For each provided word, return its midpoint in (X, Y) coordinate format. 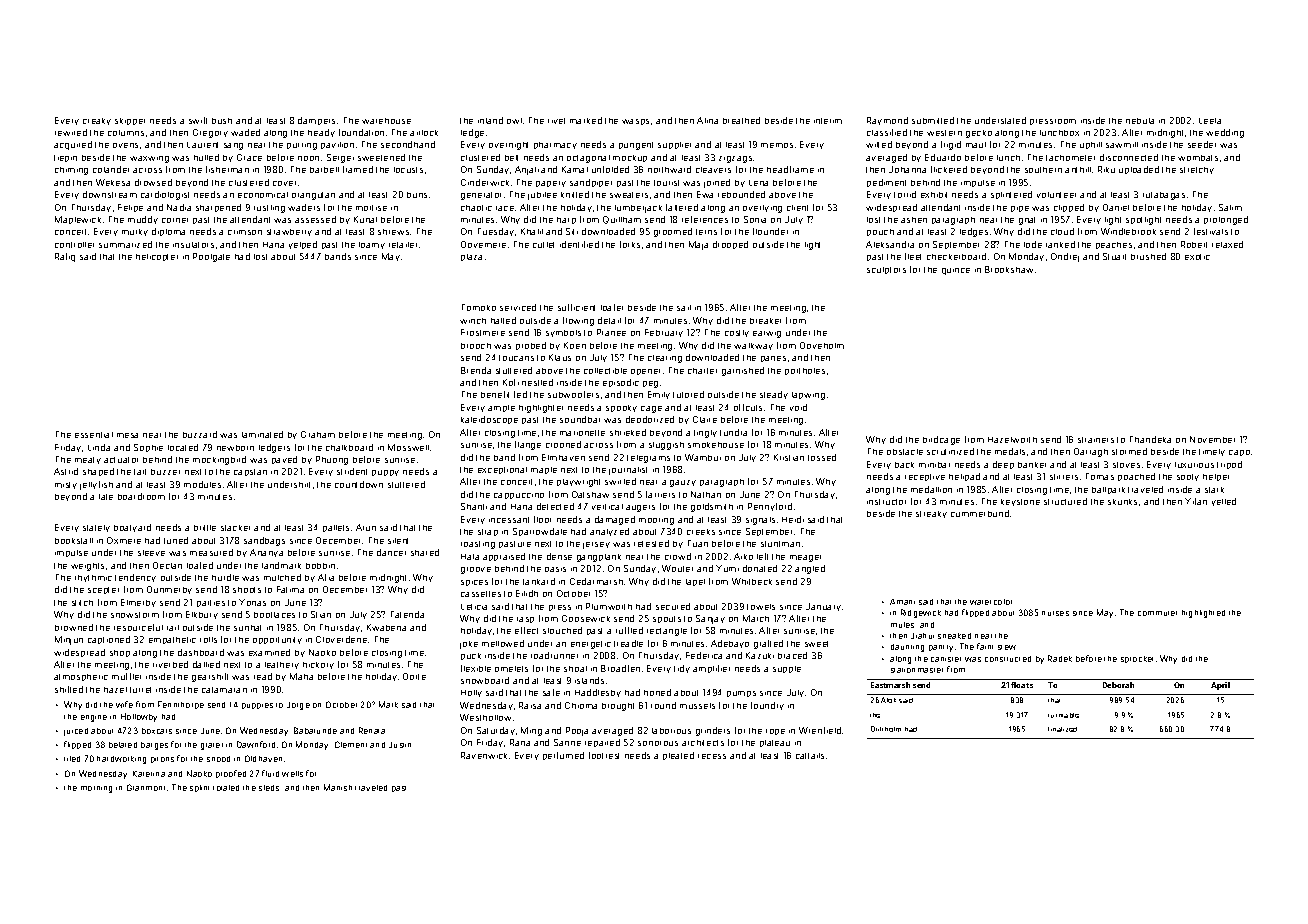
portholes (805, 371)
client (797, 208)
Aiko (743, 556)
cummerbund (980, 513)
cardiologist (165, 195)
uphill (1091, 145)
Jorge (298, 706)
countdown (359, 484)
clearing (665, 359)
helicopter (157, 257)
